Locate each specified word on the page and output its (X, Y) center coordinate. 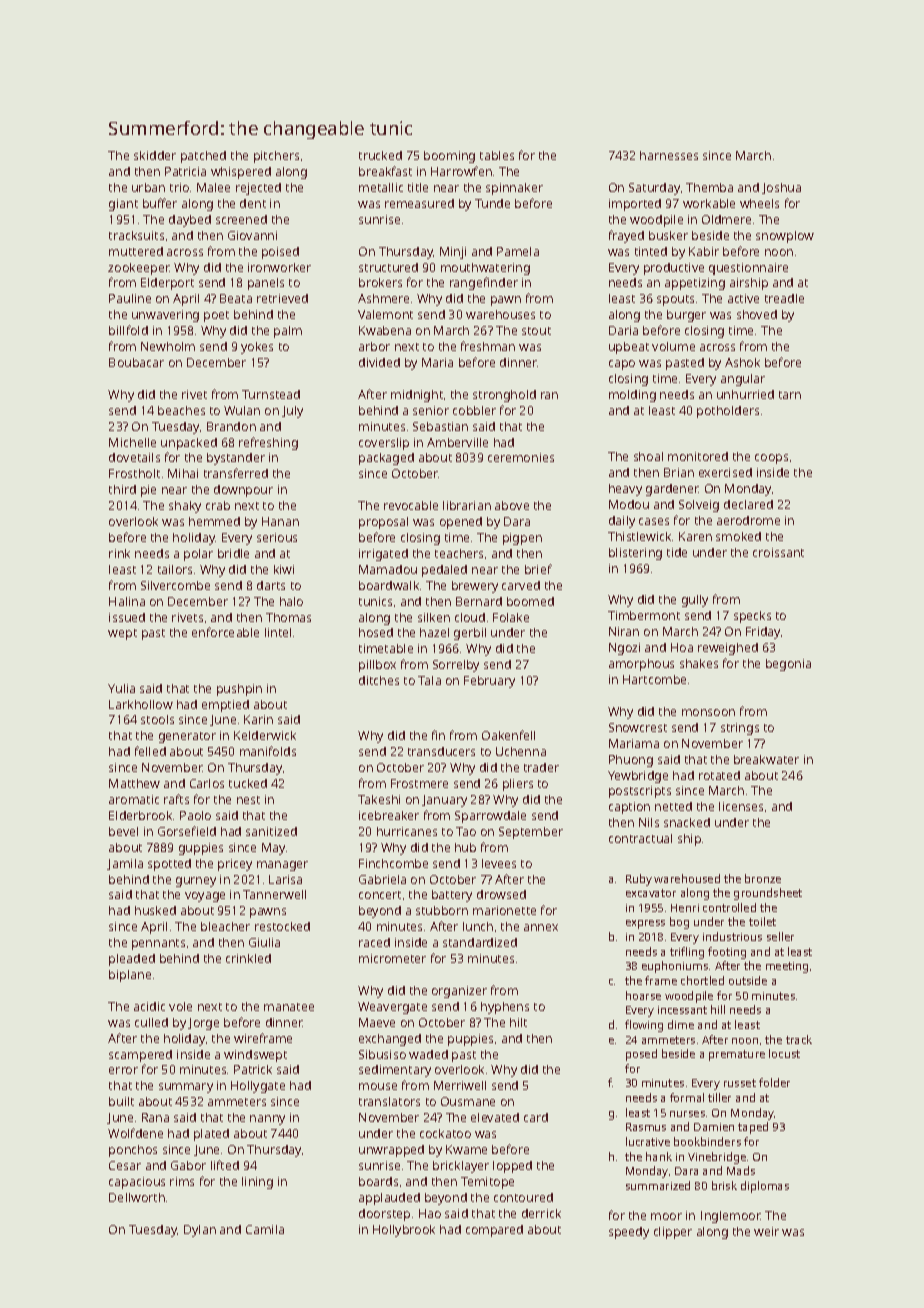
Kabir (704, 251)
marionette (504, 910)
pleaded (132, 960)
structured (388, 267)
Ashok (742, 362)
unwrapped (391, 1151)
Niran (624, 631)
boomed (530, 601)
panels (266, 284)
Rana (155, 1117)
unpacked (189, 444)
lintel (278, 632)
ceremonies (521, 457)
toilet (762, 921)
